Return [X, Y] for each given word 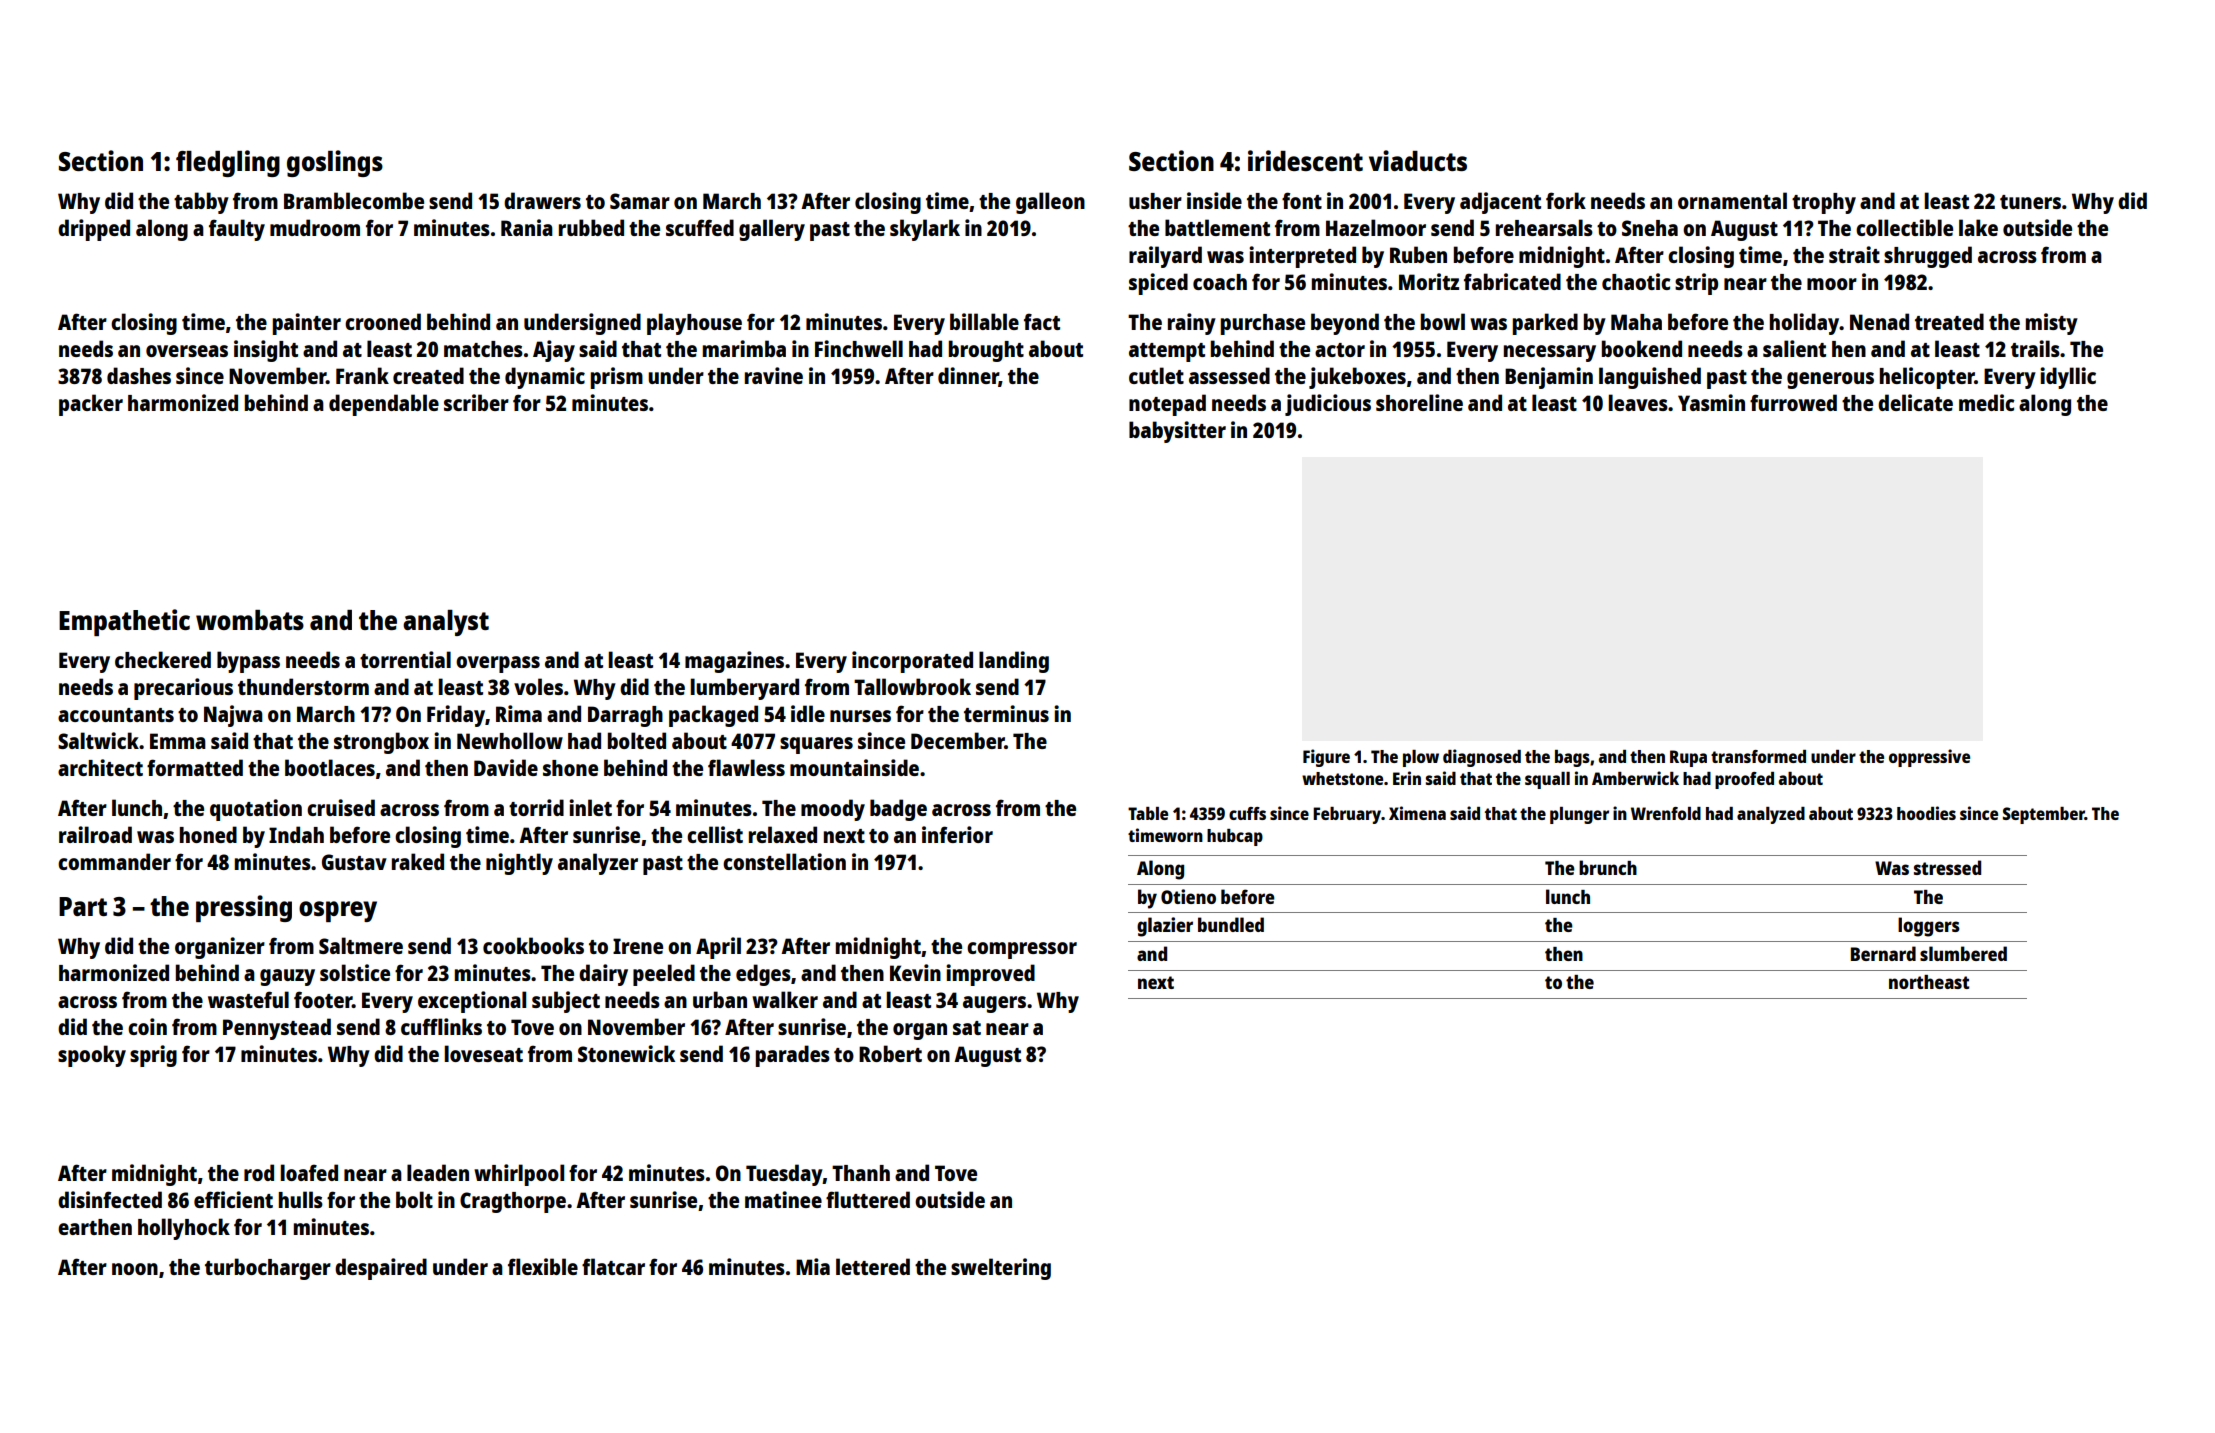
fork [1566, 200]
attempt [1167, 352]
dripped [94, 230]
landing [1014, 662]
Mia [813, 1266]
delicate [1915, 402]
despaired [381, 1269]
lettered [873, 1266]
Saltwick [98, 740]
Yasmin [1711, 402]
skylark [925, 230]
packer [91, 405]
